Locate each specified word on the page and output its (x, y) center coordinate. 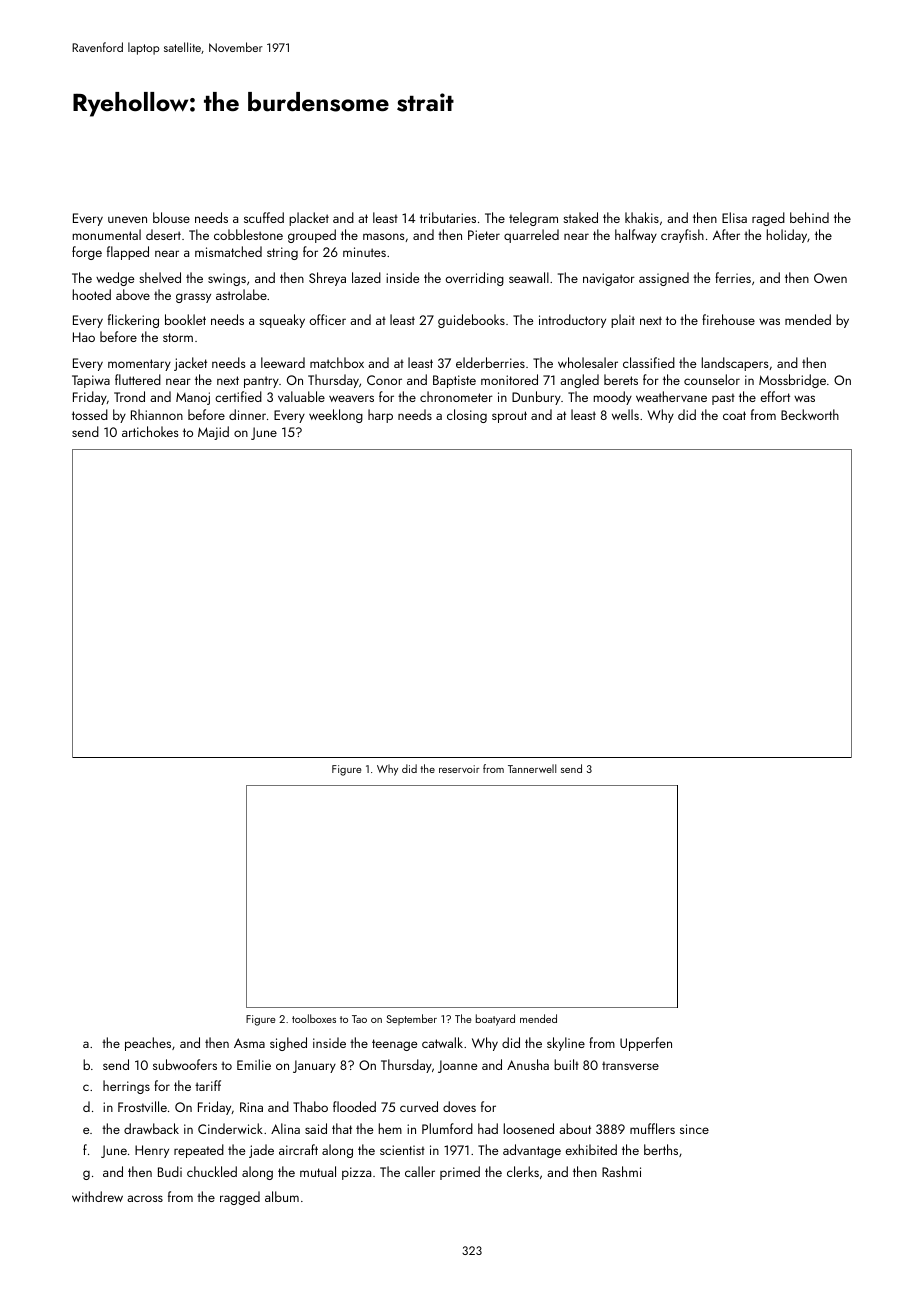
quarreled (531, 236)
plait (623, 321)
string (282, 253)
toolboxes (314, 1018)
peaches (148, 1044)
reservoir (459, 769)
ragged (240, 1198)
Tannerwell (532, 768)
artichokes (150, 431)
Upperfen (646, 1044)
